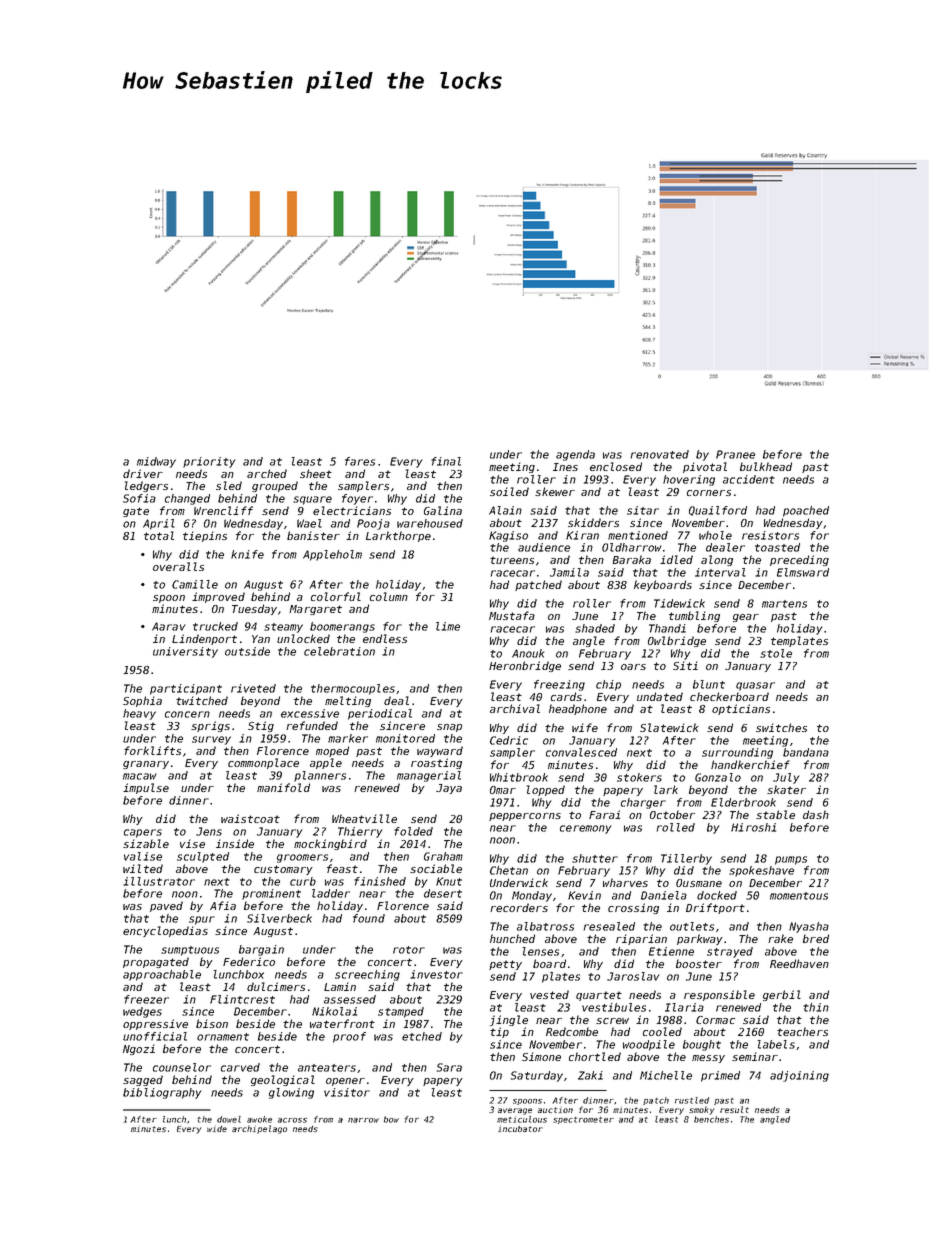 The width and height of the image is (952, 1233). Describe the element at coordinates (584, 895) in the image. I see `Kevin` at that location.
